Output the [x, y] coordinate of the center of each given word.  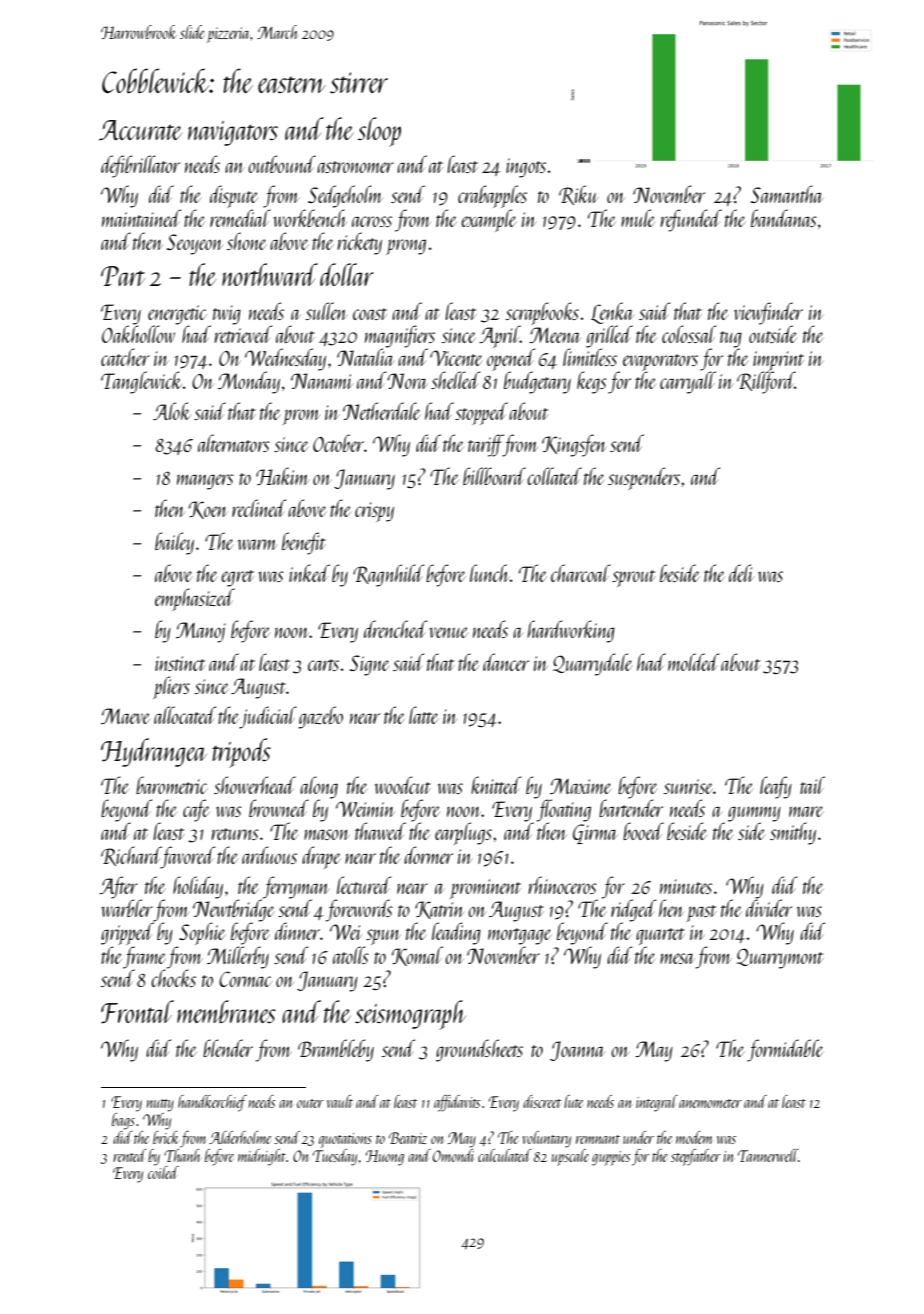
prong [406, 247]
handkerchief [212, 1103]
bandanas [784, 218]
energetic [177, 315]
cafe [196, 810]
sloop [379, 132]
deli [741, 573]
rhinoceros [563, 885]
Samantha [787, 194]
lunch [490, 573]
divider [769, 908]
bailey [174, 543]
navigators [233, 133]
